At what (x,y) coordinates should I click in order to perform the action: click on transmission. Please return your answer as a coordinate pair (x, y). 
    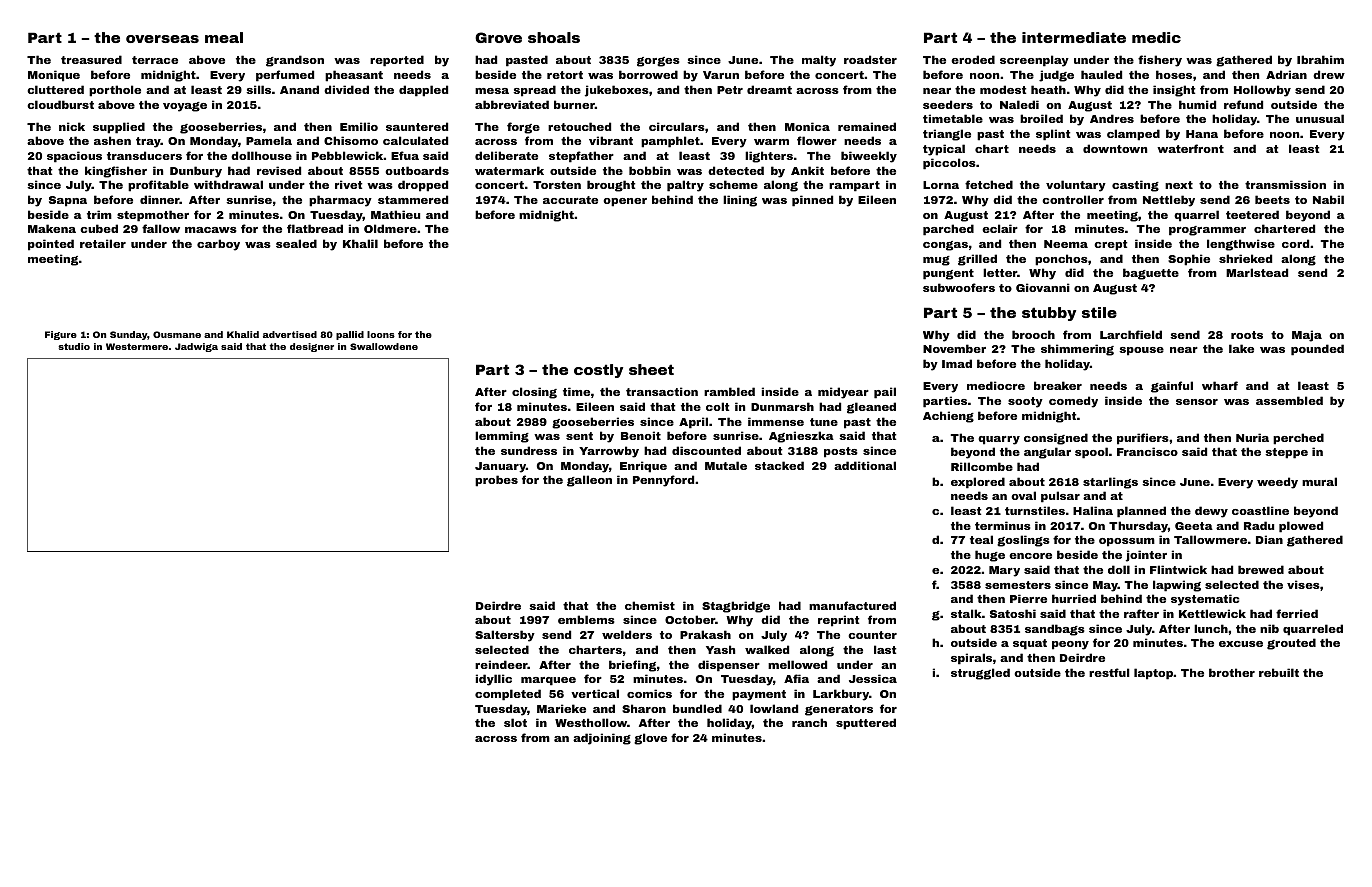
    Looking at the image, I should click on (1285, 184).
